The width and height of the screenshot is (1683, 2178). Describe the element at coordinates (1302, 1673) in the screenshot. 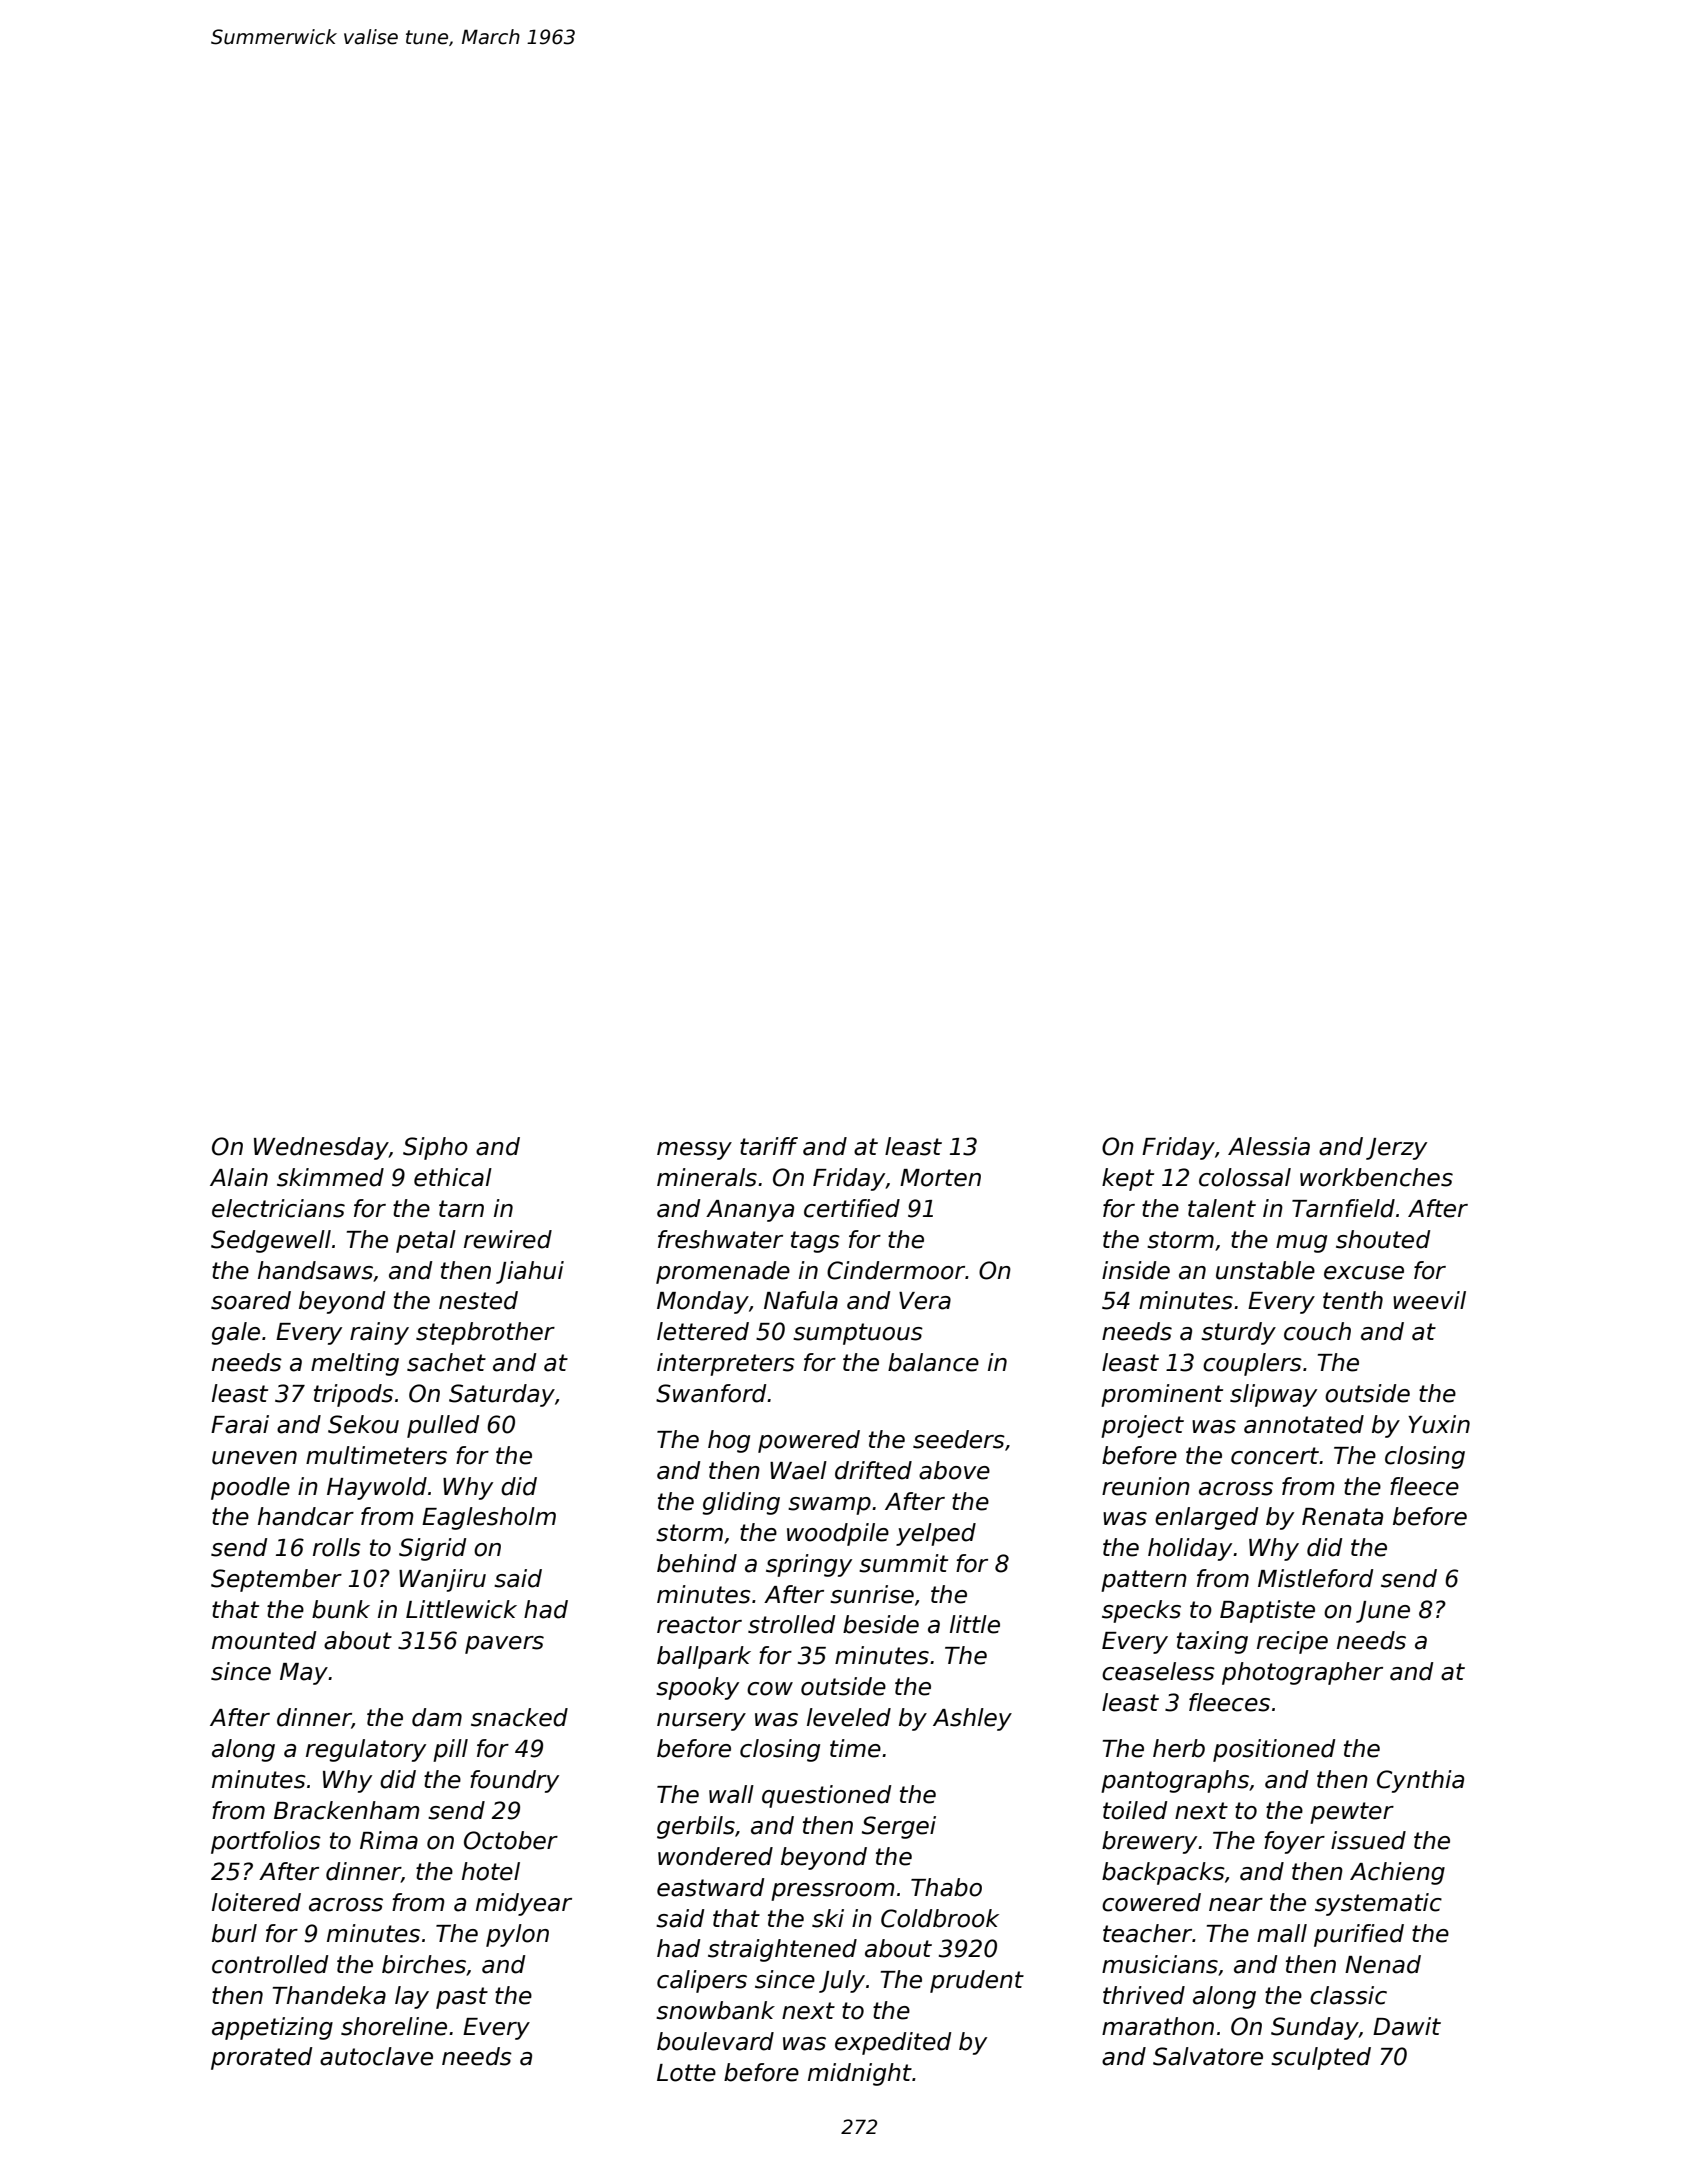

I see `photographer` at that location.
